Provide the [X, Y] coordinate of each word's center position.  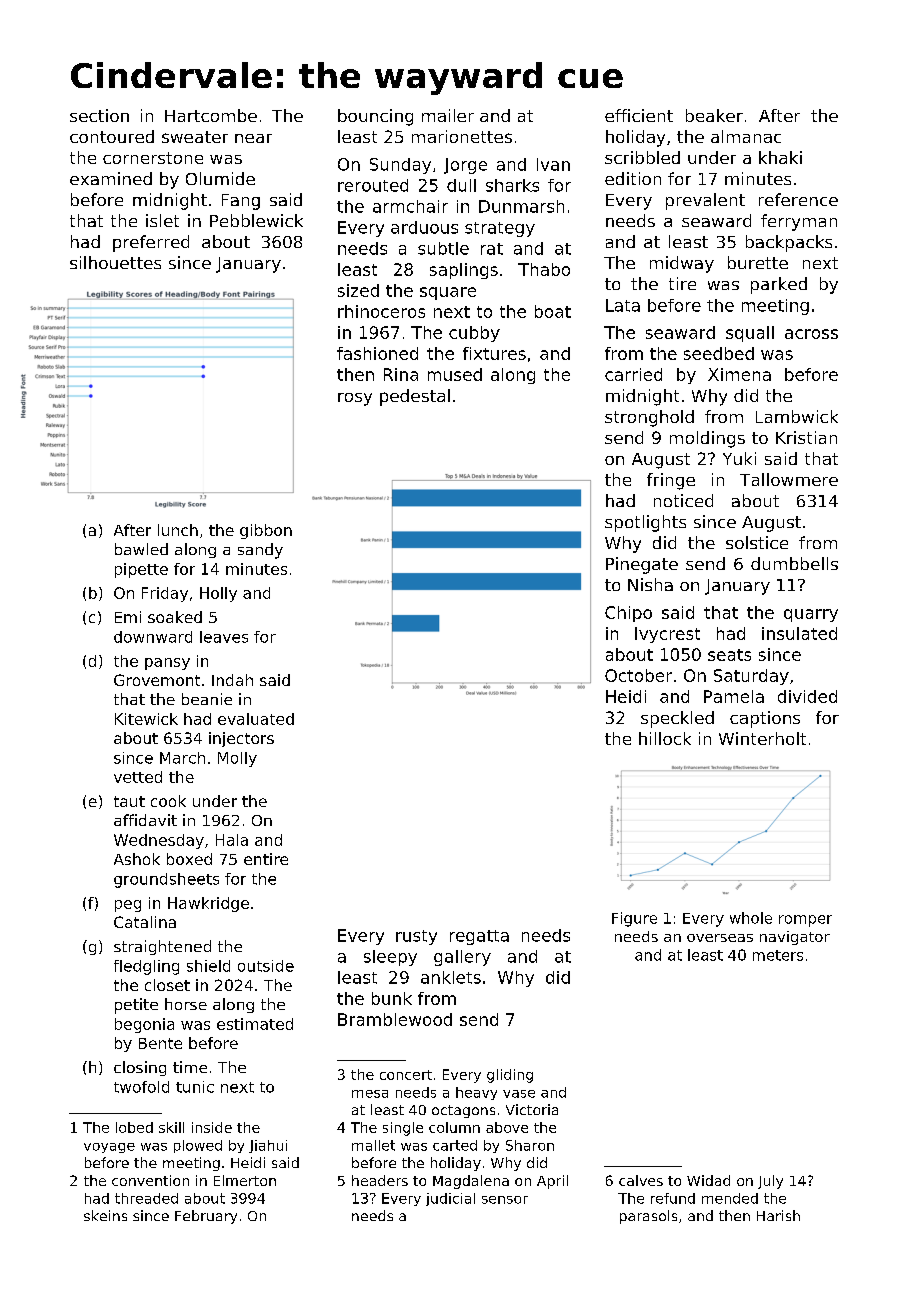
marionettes [462, 136]
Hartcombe [211, 115]
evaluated [256, 719]
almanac [746, 136]
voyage [109, 1148]
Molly [237, 759]
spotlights [645, 523]
